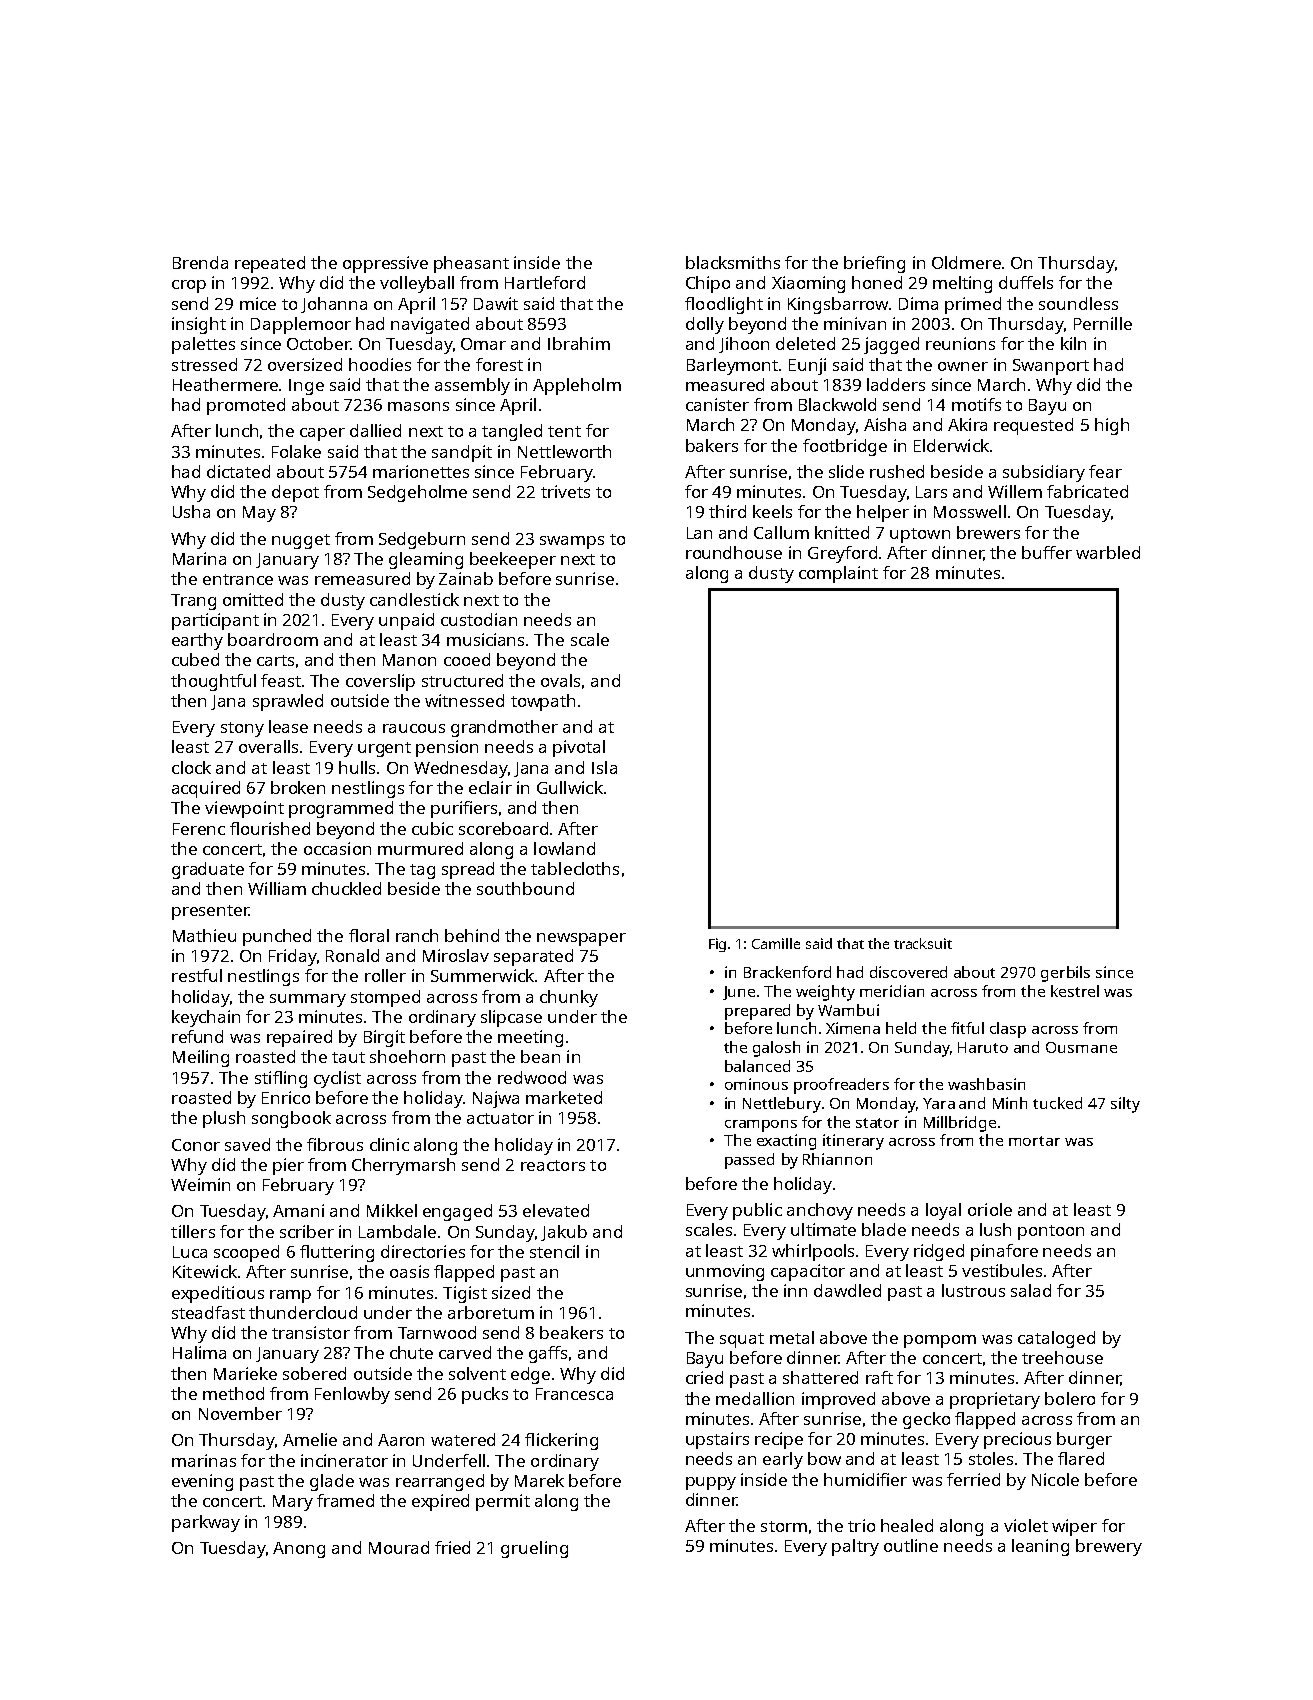 The width and height of the document is (1313, 1700). Describe the element at coordinates (385, 264) in the document. I see `oppressive` at that location.
